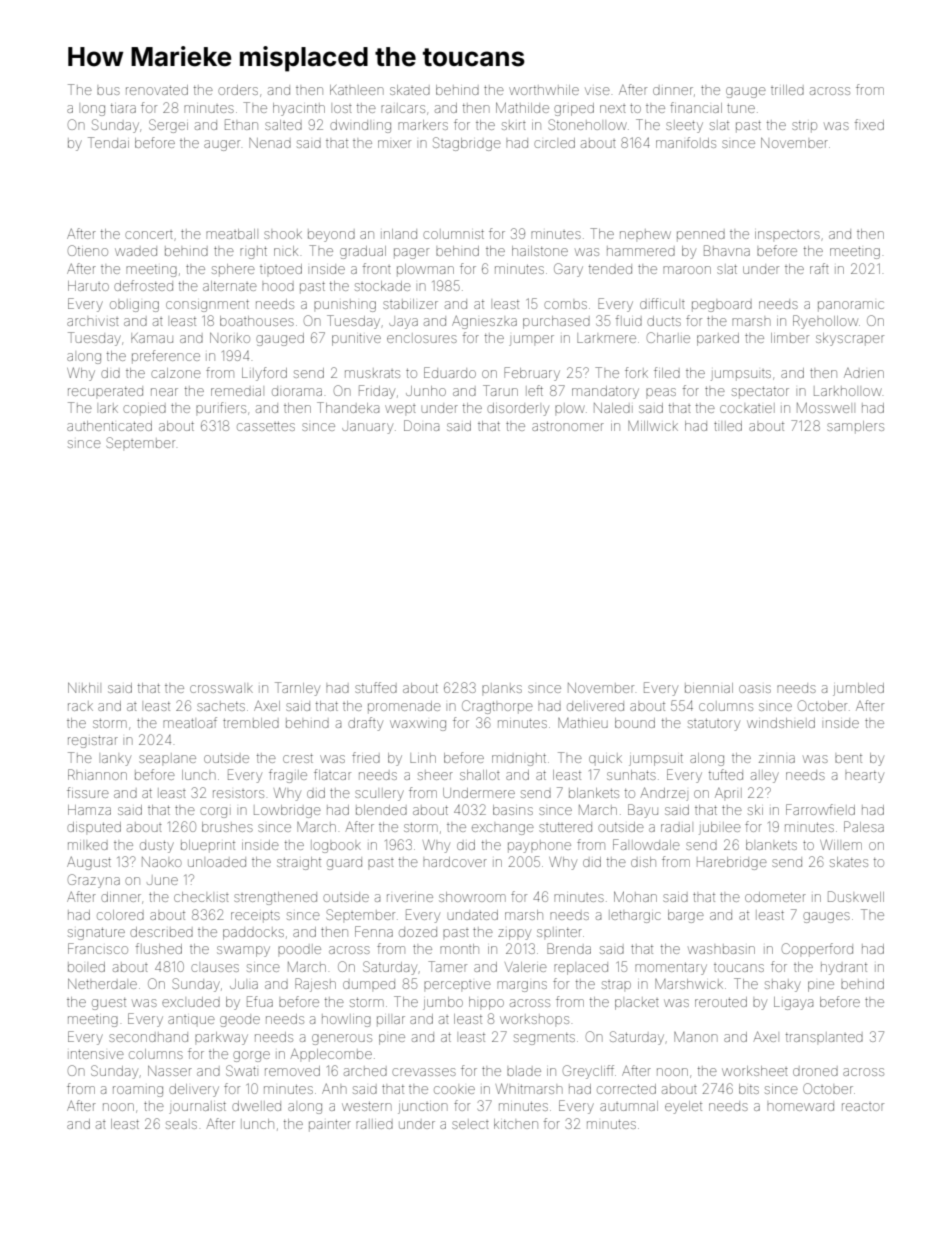  Describe the element at coordinates (721, 1002) in the document. I see `rerouted` at that location.
